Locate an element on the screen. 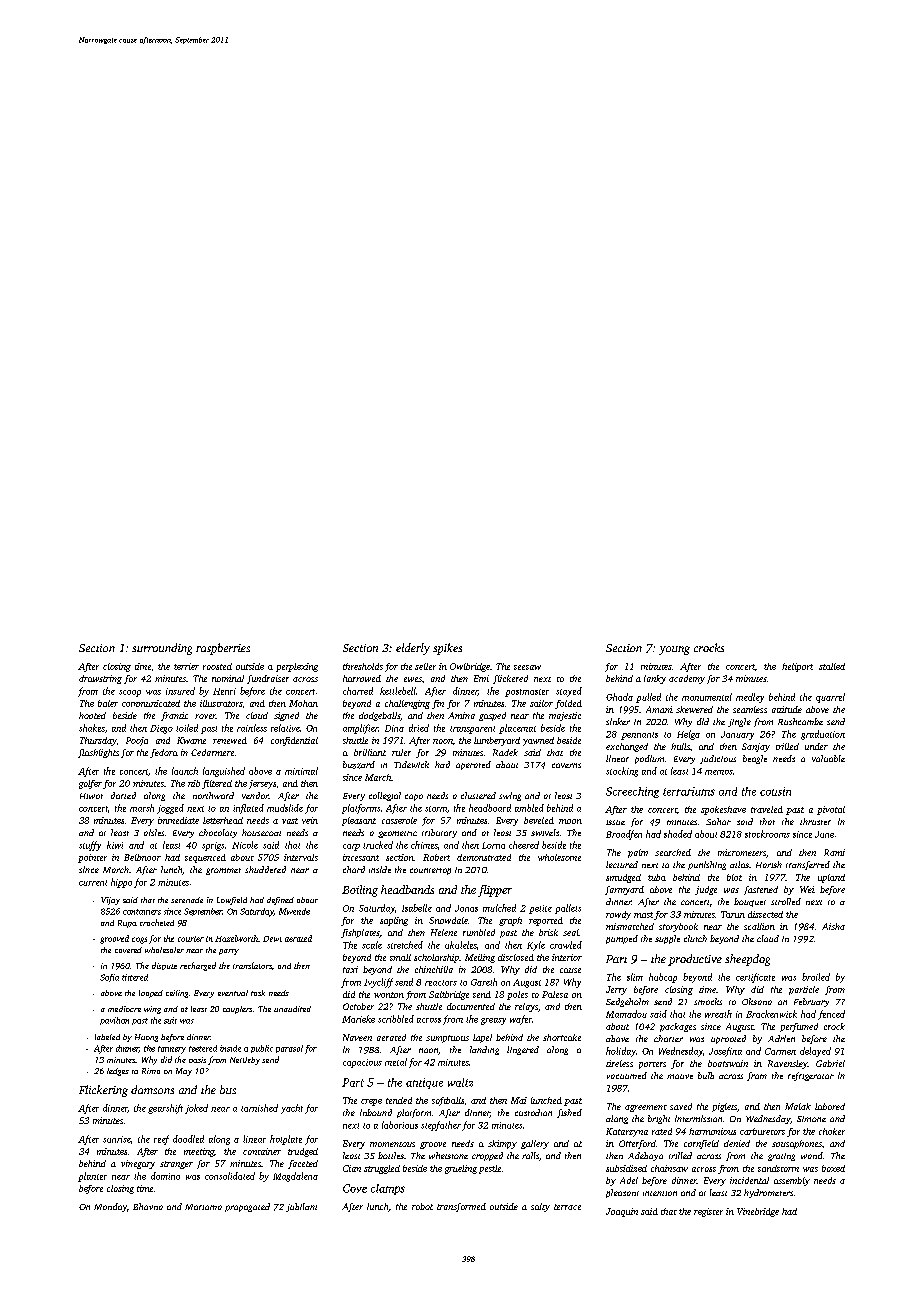 This screenshot has height=1308, width=924. young is located at coordinates (674, 650).
